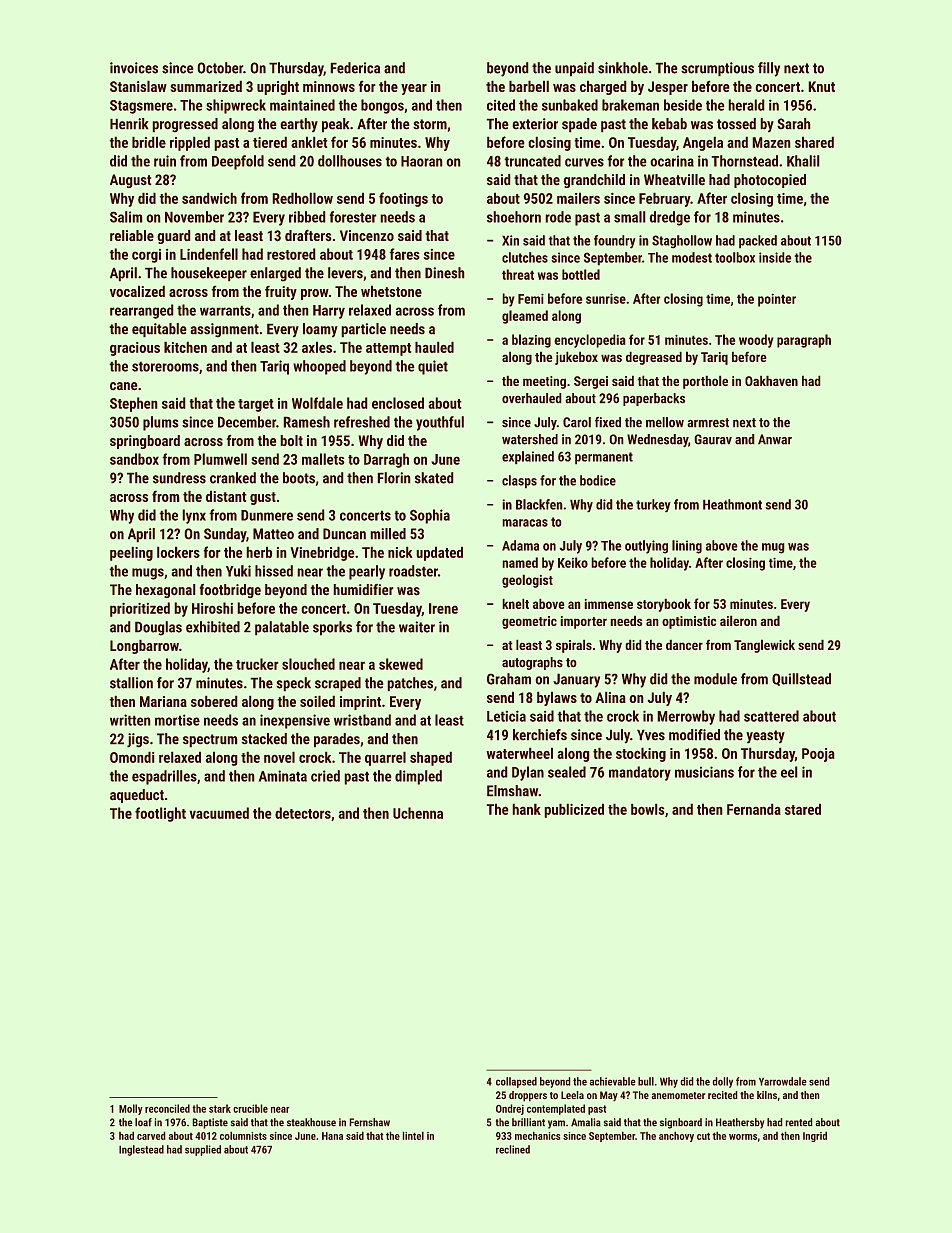  What do you see at coordinates (220, 68) in the screenshot?
I see `October` at bounding box center [220, 68].
